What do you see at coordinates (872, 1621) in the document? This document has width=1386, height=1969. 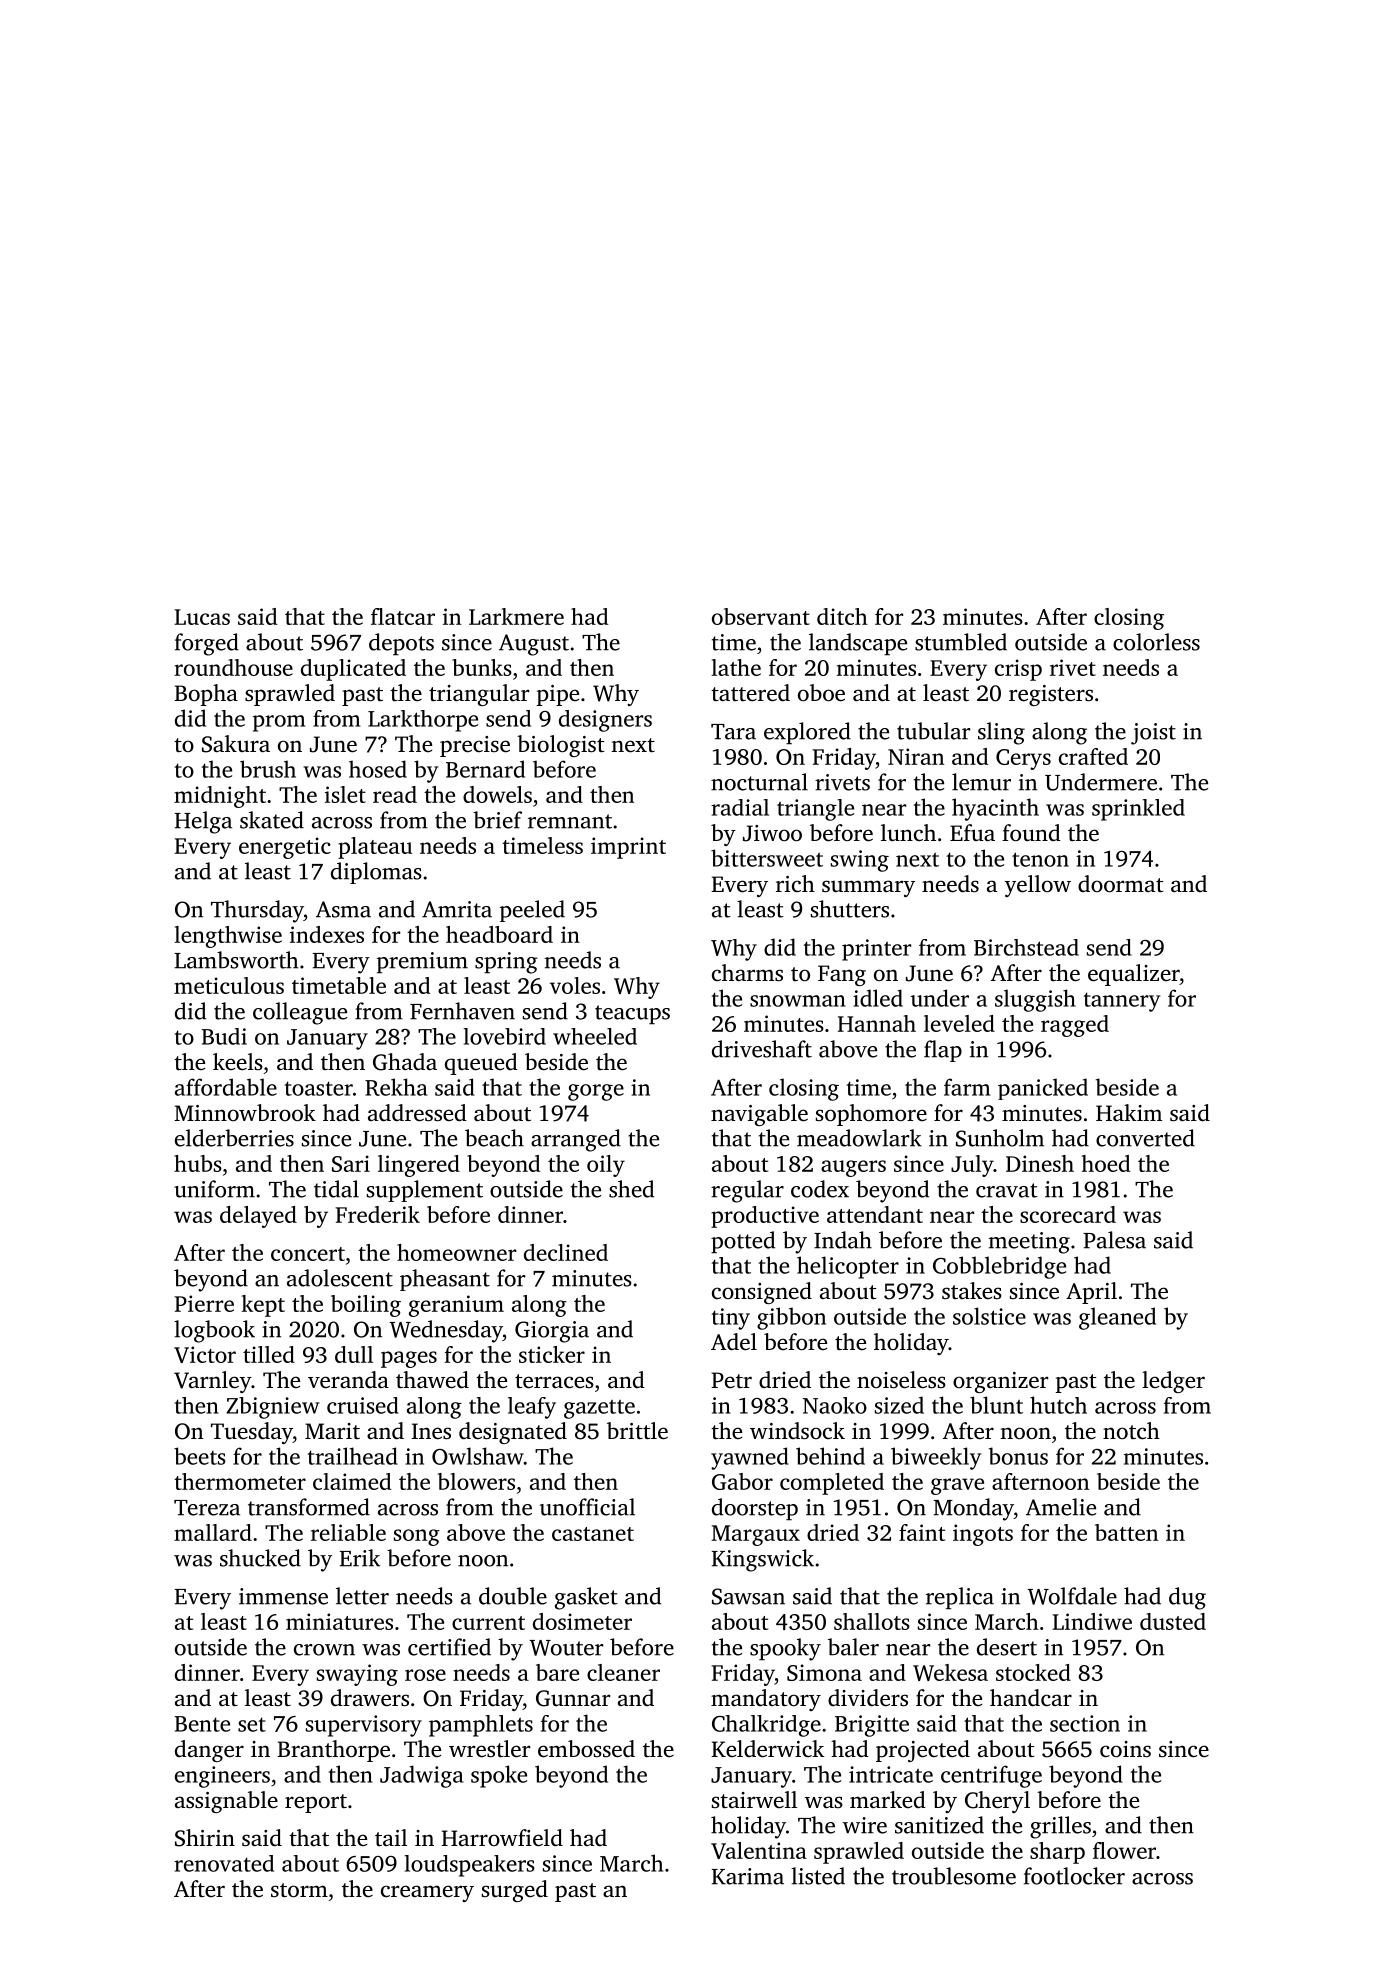 I see `shallots` at bounding box center [872, 1621].
